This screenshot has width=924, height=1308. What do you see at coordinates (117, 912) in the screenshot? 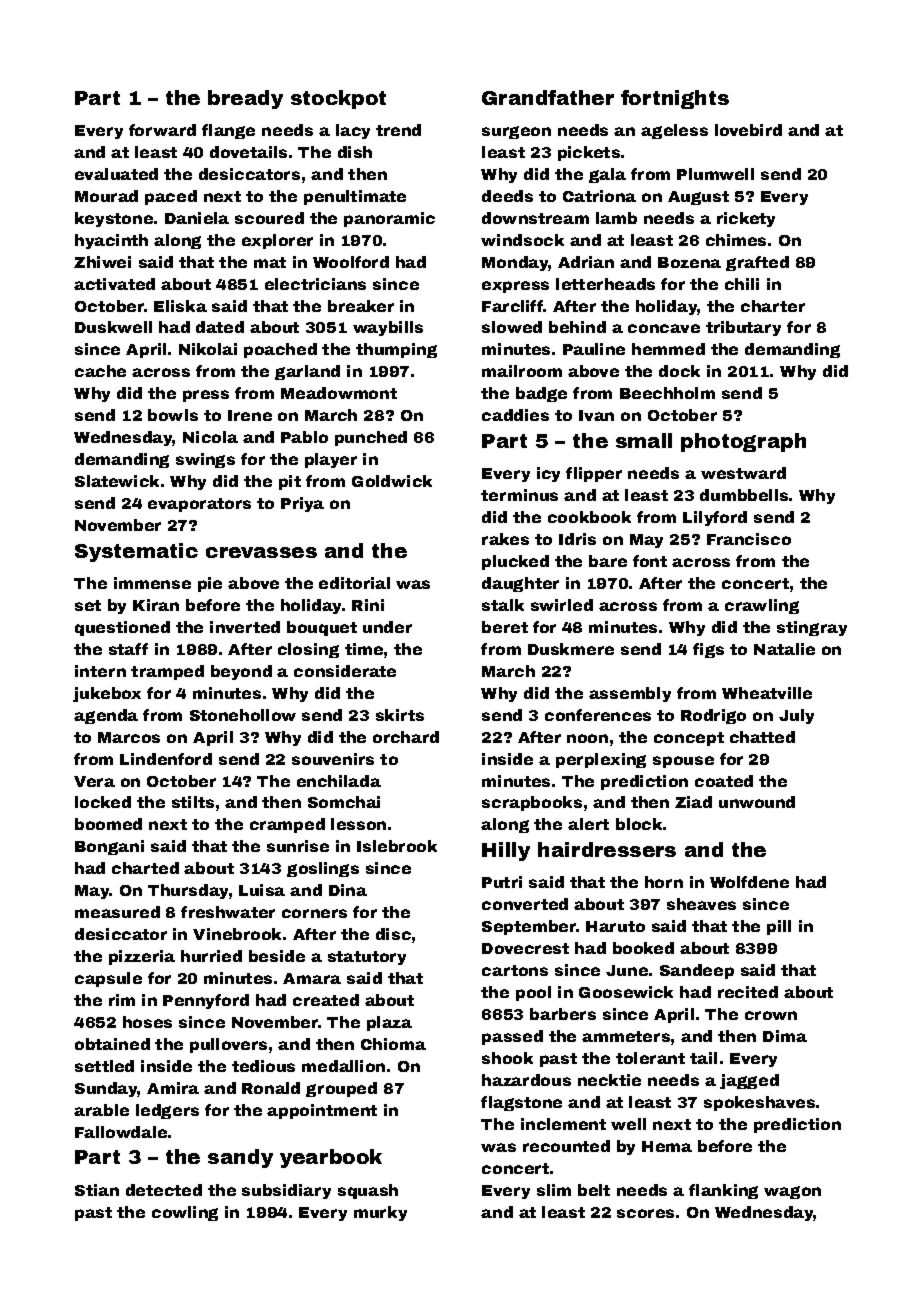
I see `measured` at bounding box center [117, 912].
